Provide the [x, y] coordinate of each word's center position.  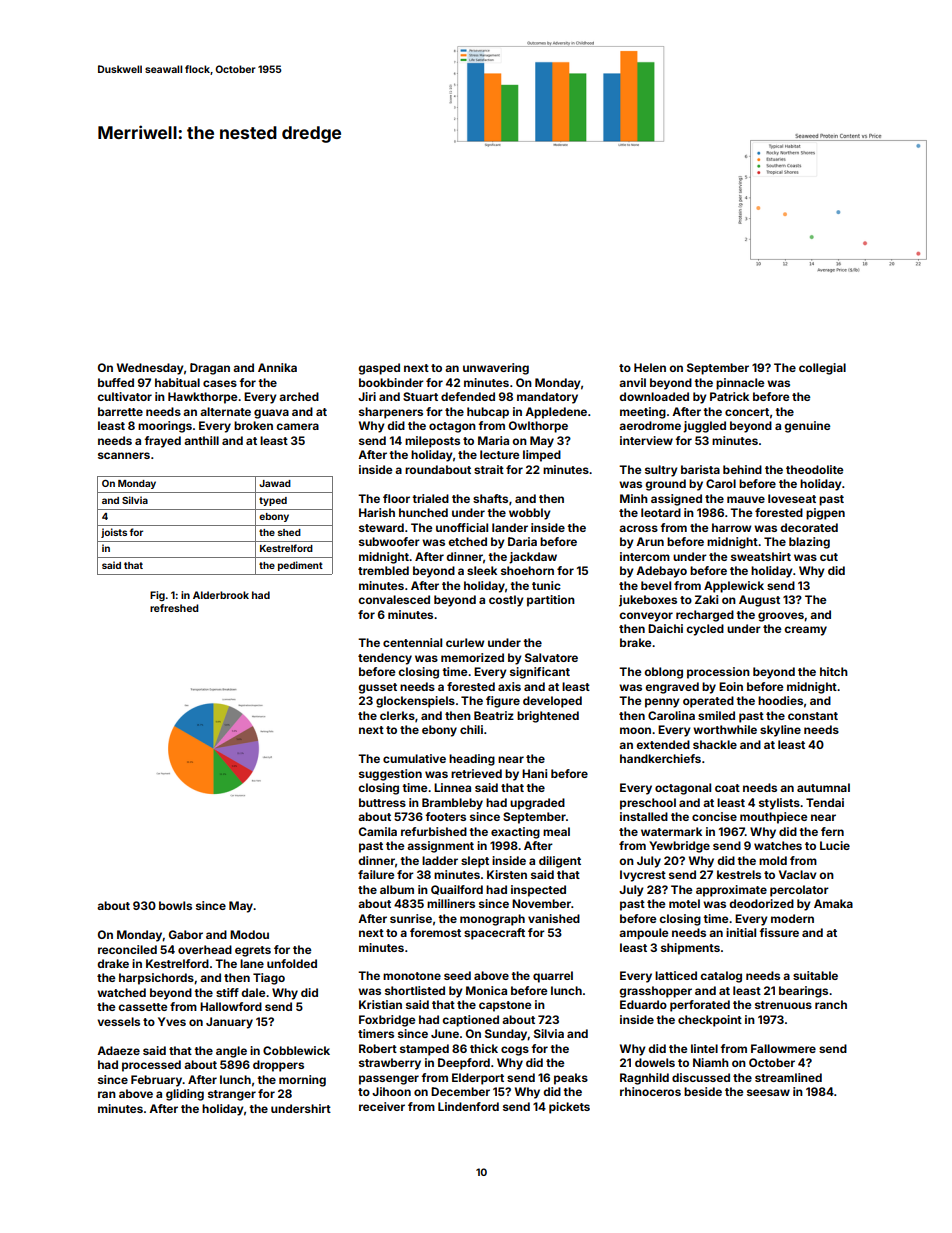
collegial [822, 369]
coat [727, 788]
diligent [560, 862]
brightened [548, 717]
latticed [676, 975]
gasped [379, 369]
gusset [377, 688]
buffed [116, 382]
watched [121, 992]
